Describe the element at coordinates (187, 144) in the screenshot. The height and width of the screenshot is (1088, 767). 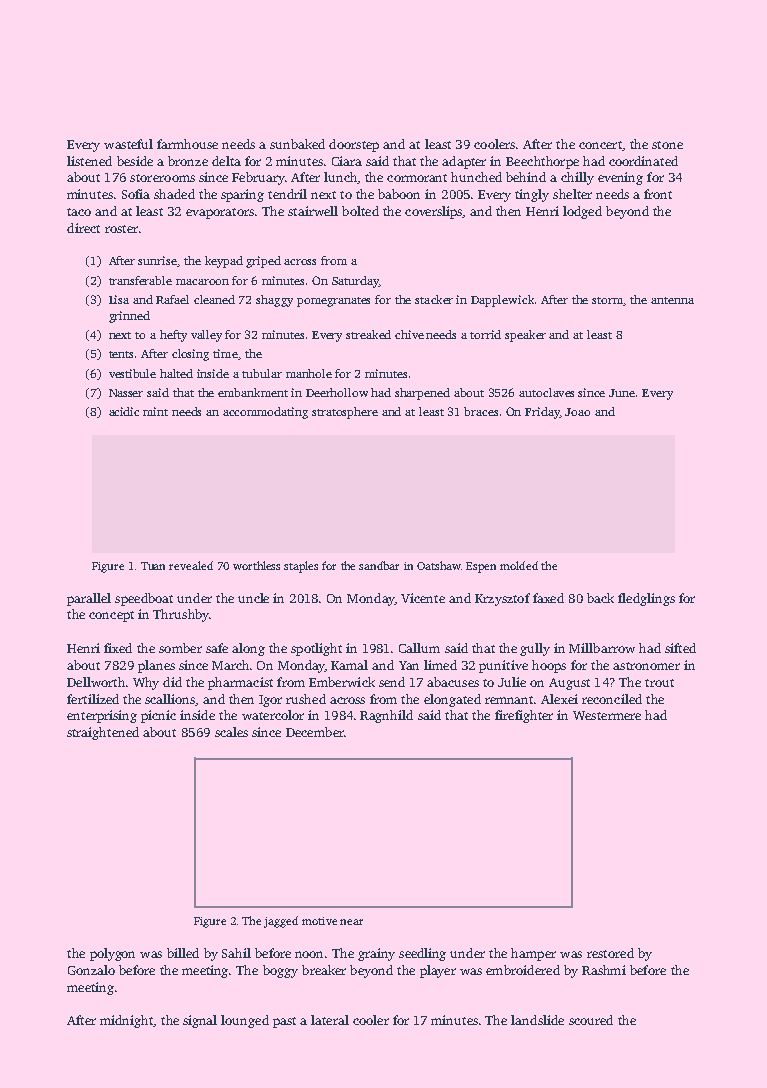
I see `farmhouse` at that location.
